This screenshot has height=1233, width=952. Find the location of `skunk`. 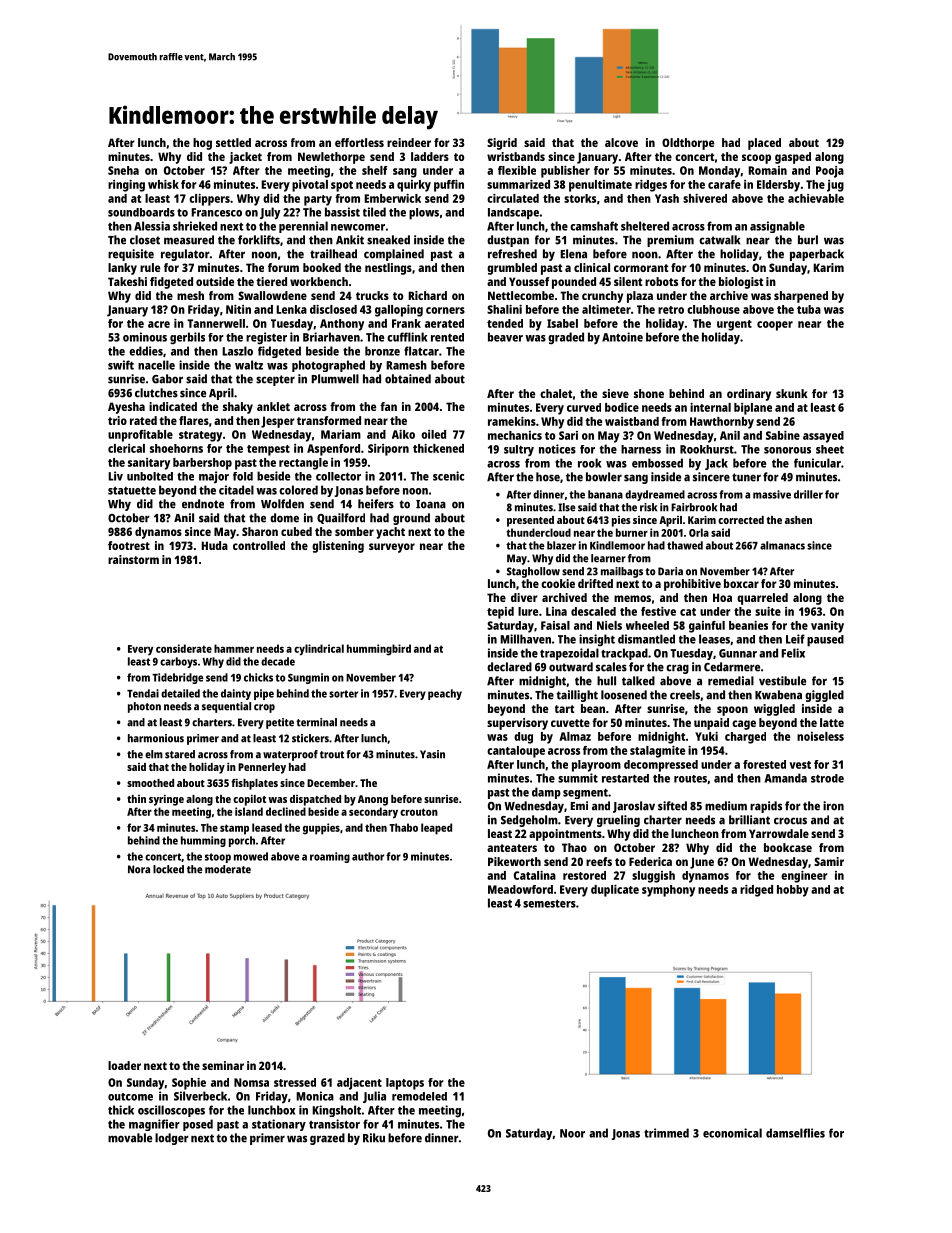

skunk is located at coordinates (792, 393).
